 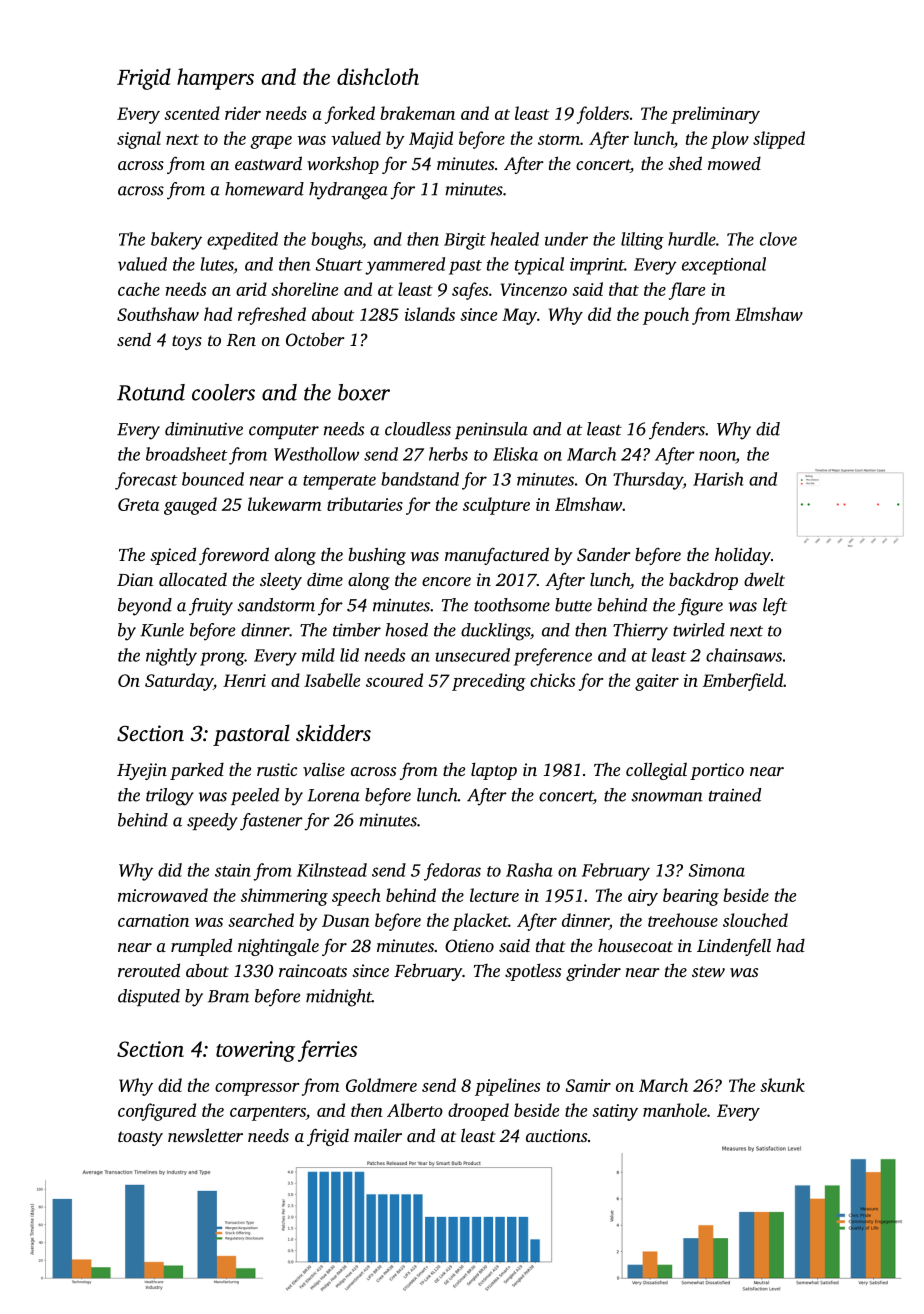 What do you see at coordinates (228, 996) in the screenshot?
I see `Bram` at bounding box center [228, 996].
